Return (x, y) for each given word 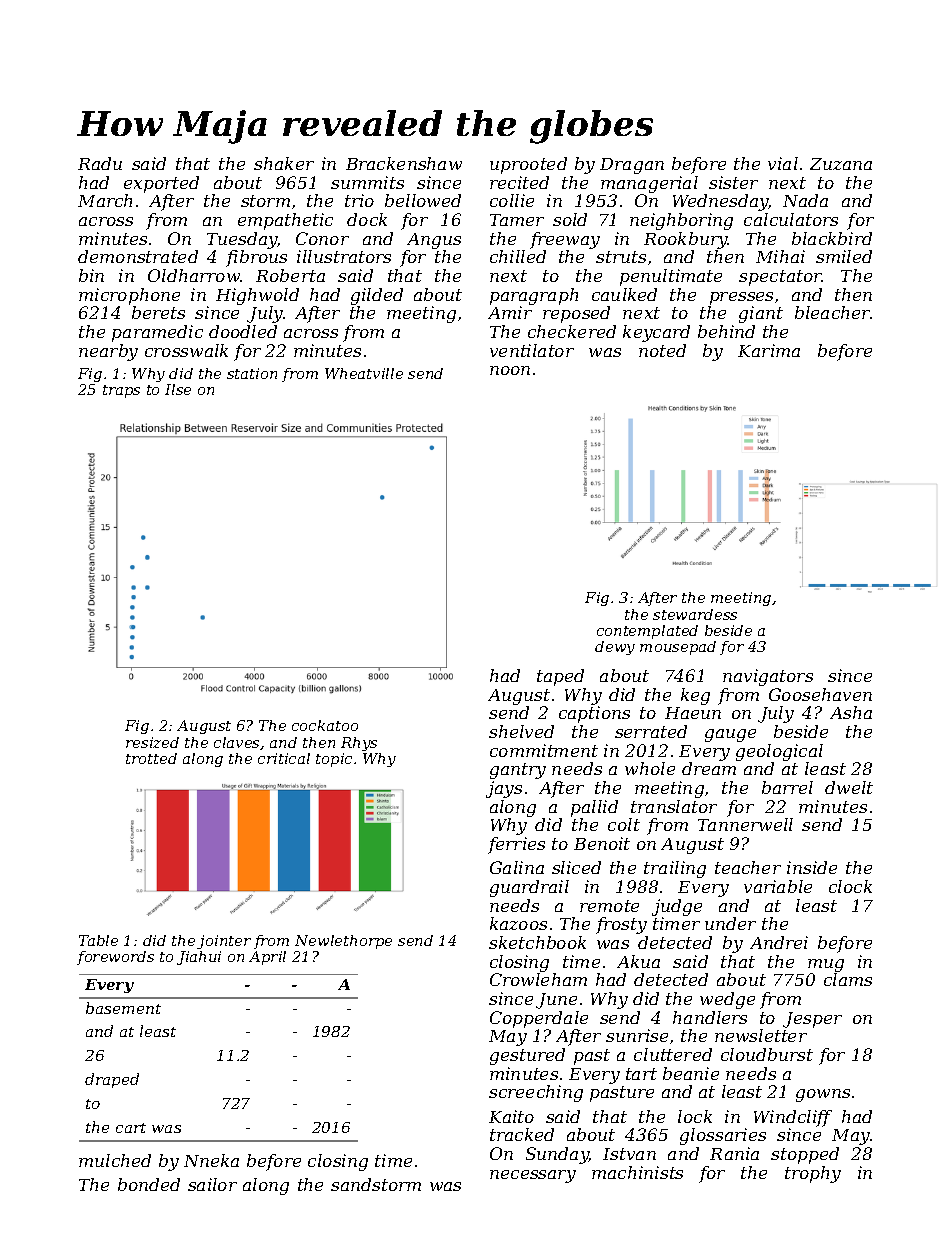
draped (112, 1080)
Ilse (178, 389)
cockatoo (325, 725)
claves (236, 742)
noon (510, 370)
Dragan (632, 166)
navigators (768, 677)
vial (783, 163)
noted (662, 350)
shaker (284, 163)
